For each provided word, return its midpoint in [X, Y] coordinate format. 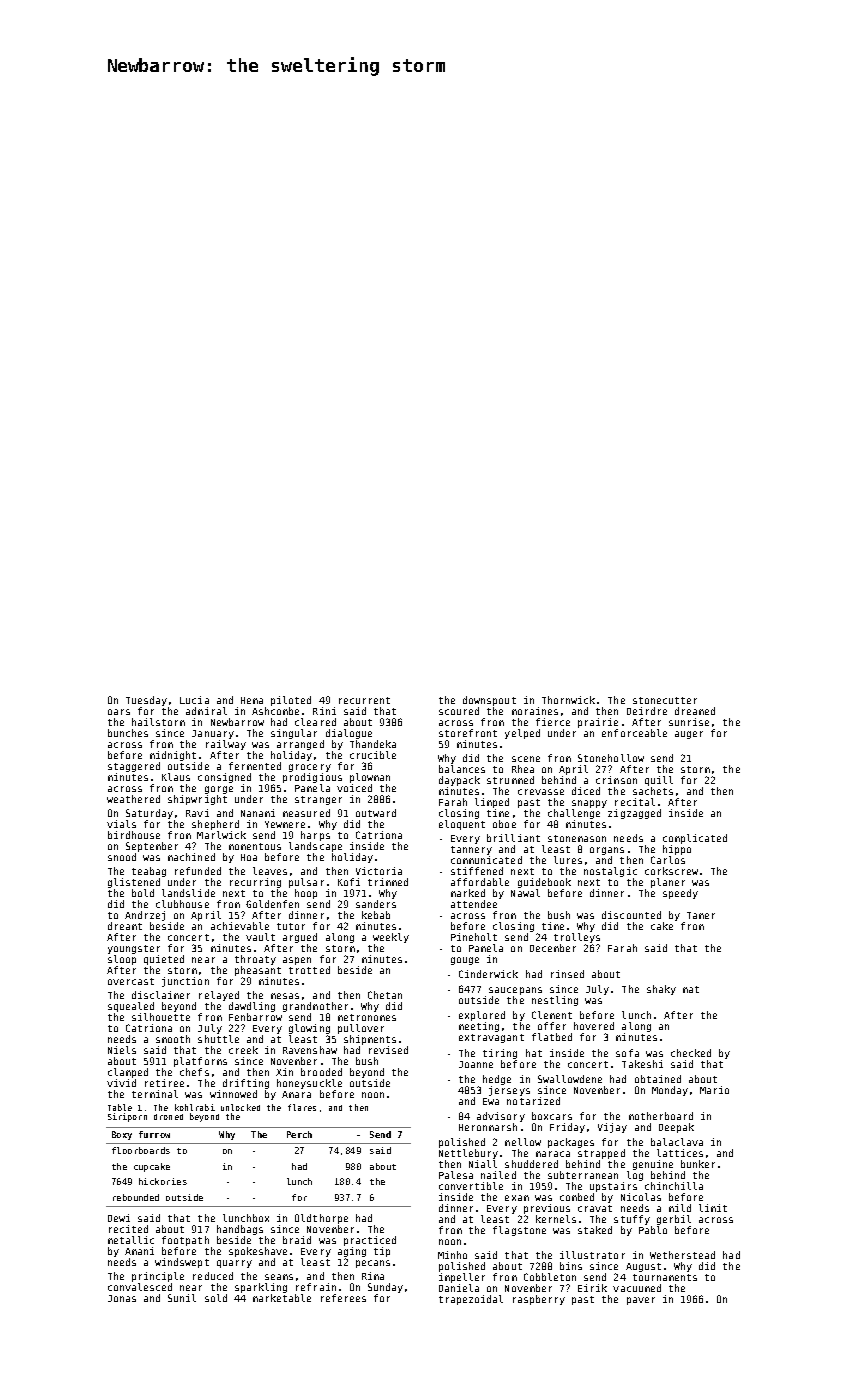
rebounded [136, 1197]
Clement [552, 1015]
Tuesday [146, 701]
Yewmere [285, 824]
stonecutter [665, 700]
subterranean [583, 1175]
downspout [489, 701]
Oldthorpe [321, 1219]
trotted [309, 970]
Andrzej [145, 916]
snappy [589, 804]
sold [216, 1298]
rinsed [567, 974]
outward [376, 813]
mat [691, 989]
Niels [122, 1050]
